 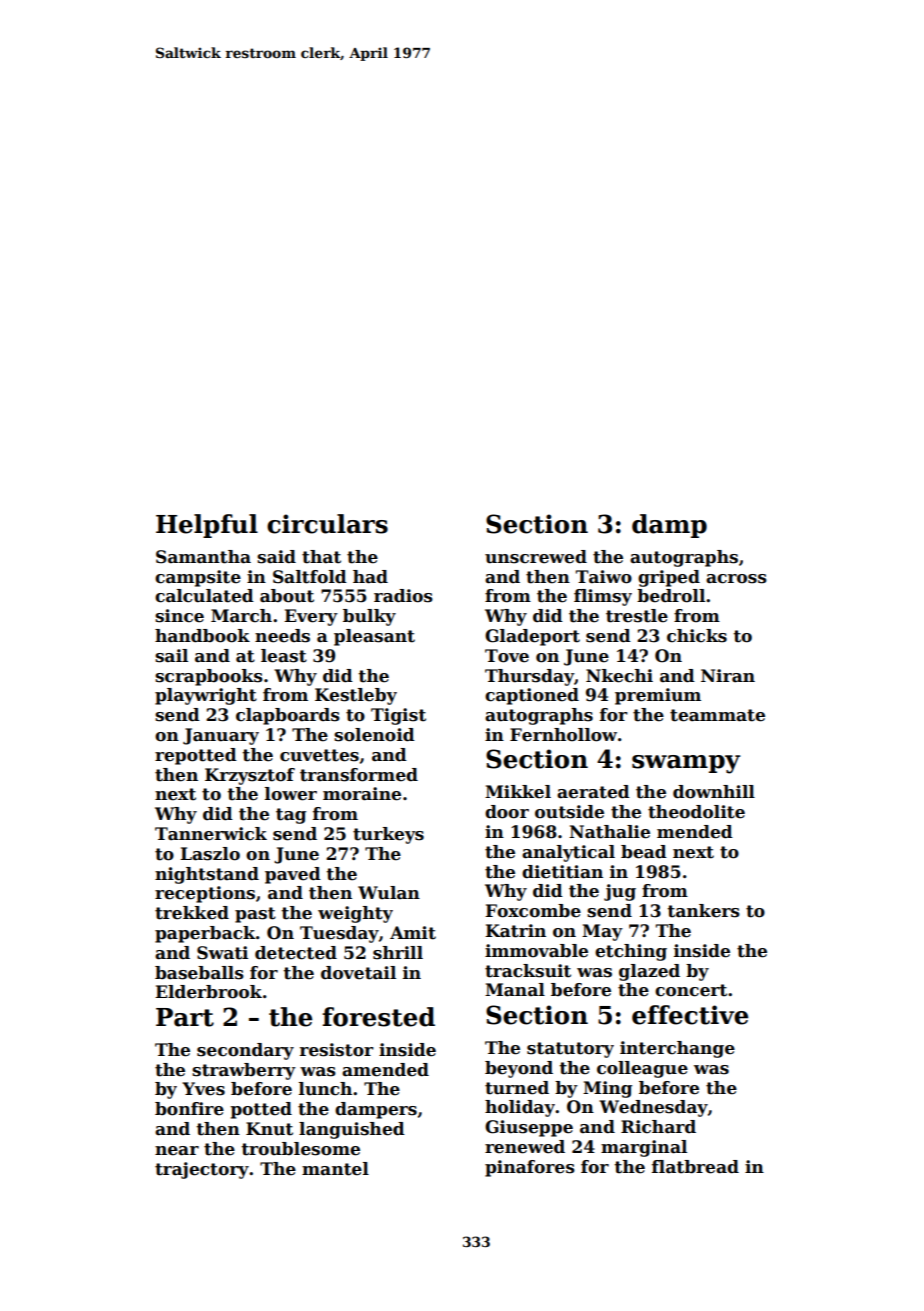 I want to click on Part, so click(x=185, y=1017).
